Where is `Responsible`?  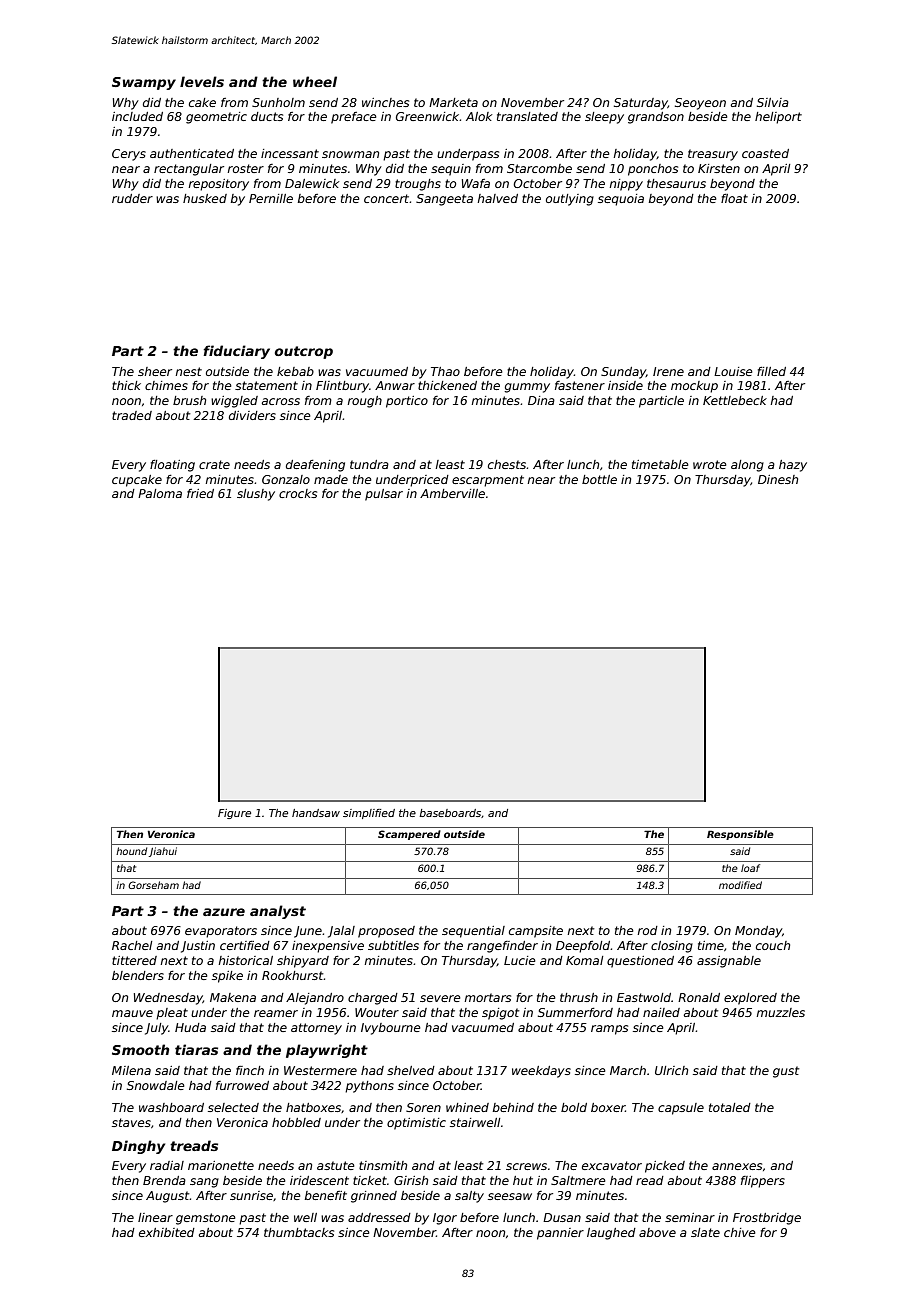
Responsible is located at coordinates (740, 835).
